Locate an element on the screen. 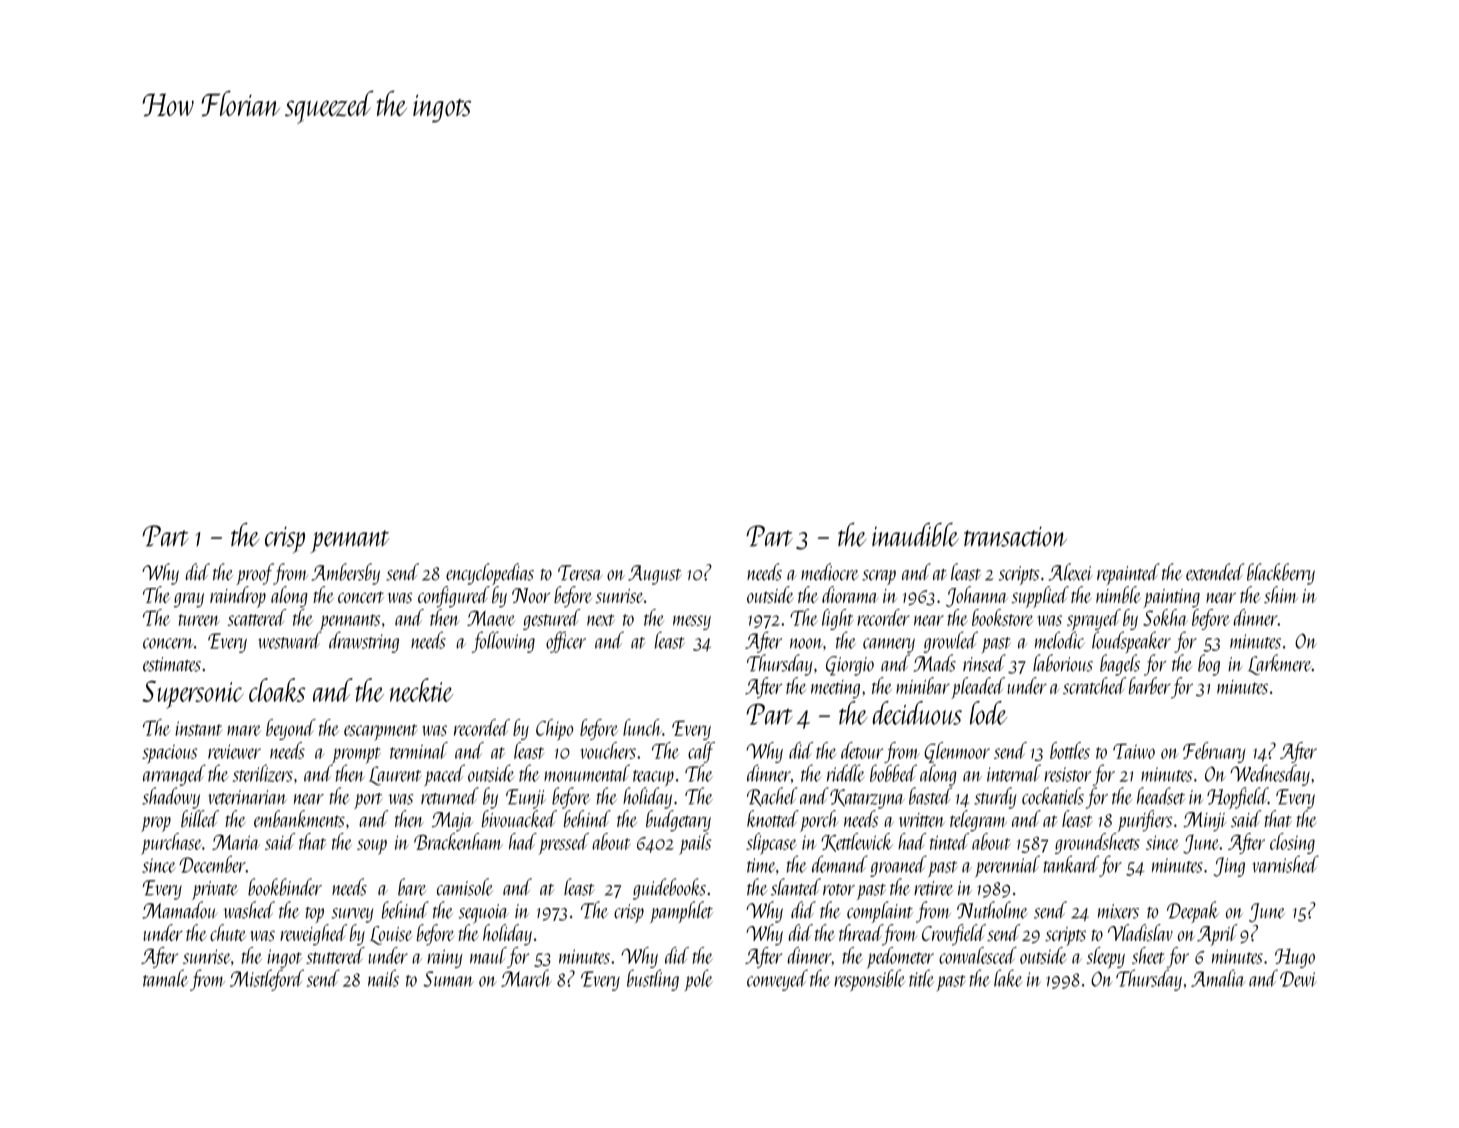 The image size is (1459, 1128). riddle is located at coordinates (846, 773).
